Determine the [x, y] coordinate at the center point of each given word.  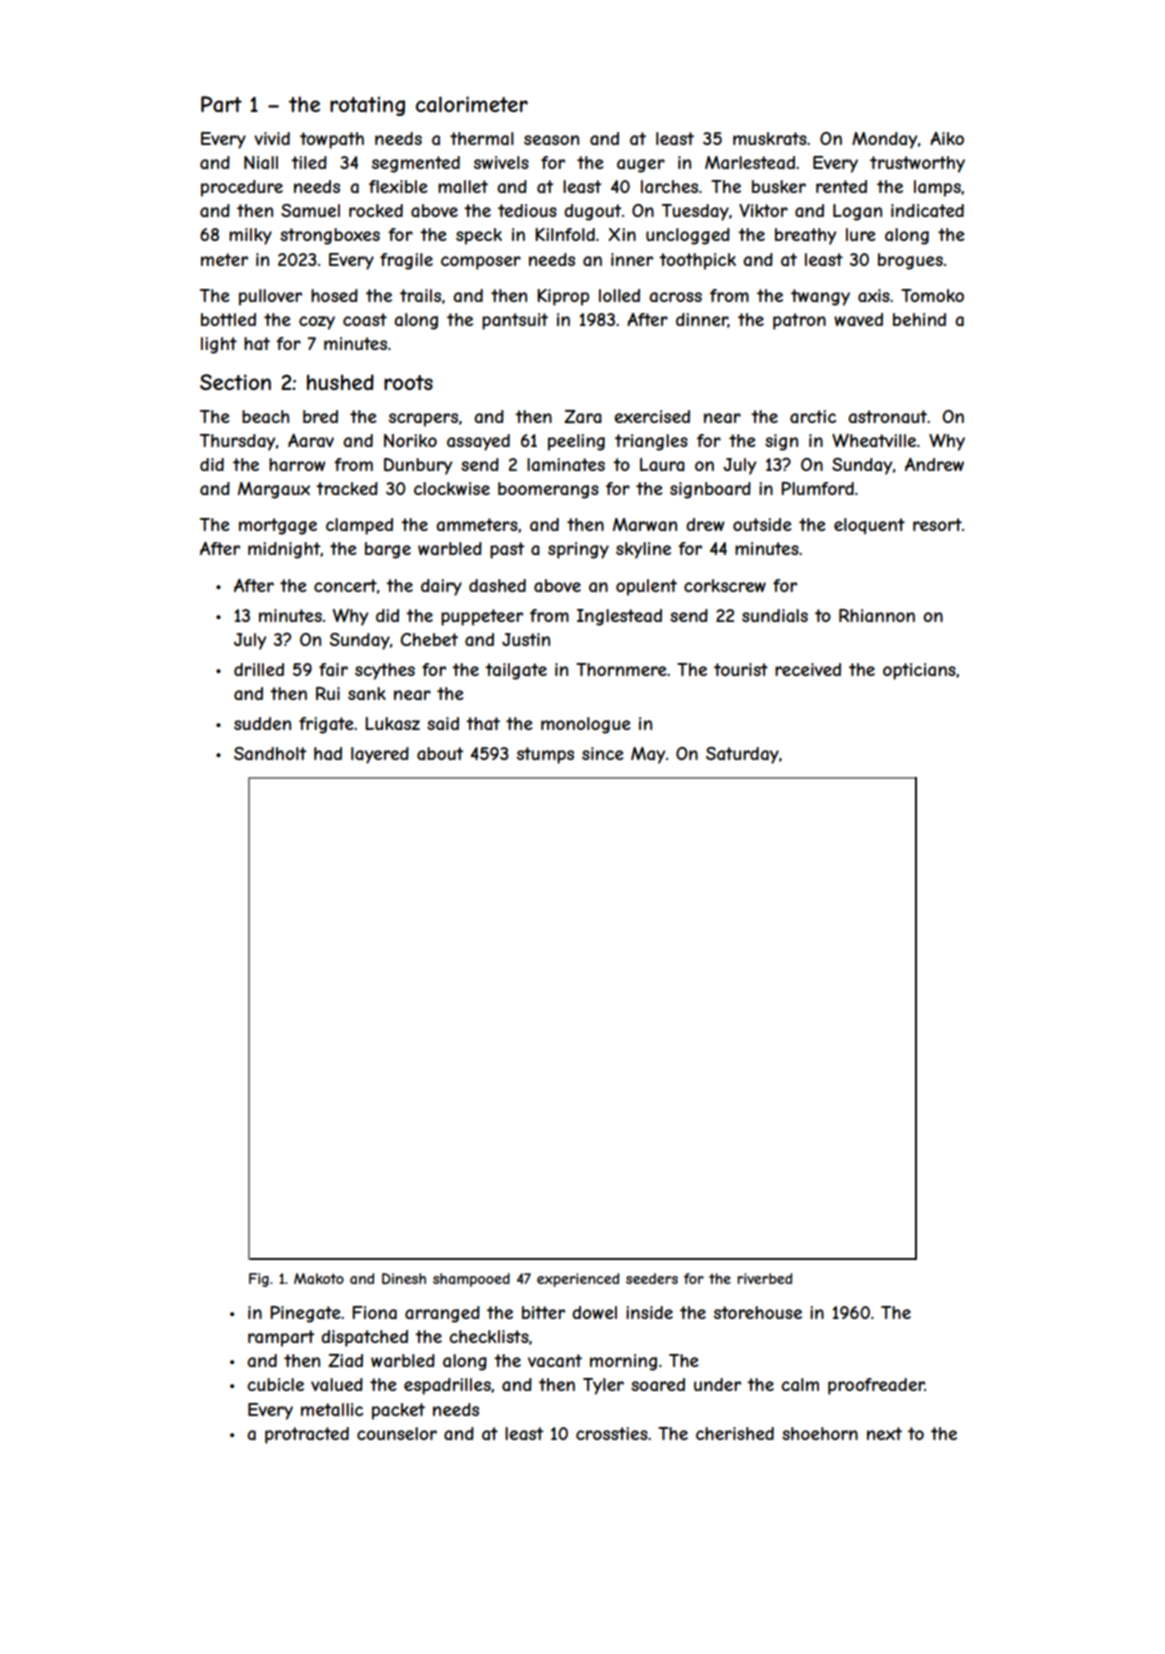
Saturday [742, 755]
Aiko [947, 138]
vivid [272, 138]
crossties [612, 1433]
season [551, 140]
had [328, 753]
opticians [919, 671]
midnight [284, 550]
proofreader [876, 1386]
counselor [397, 1433]
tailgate [516, 671]
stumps [545, 755]
